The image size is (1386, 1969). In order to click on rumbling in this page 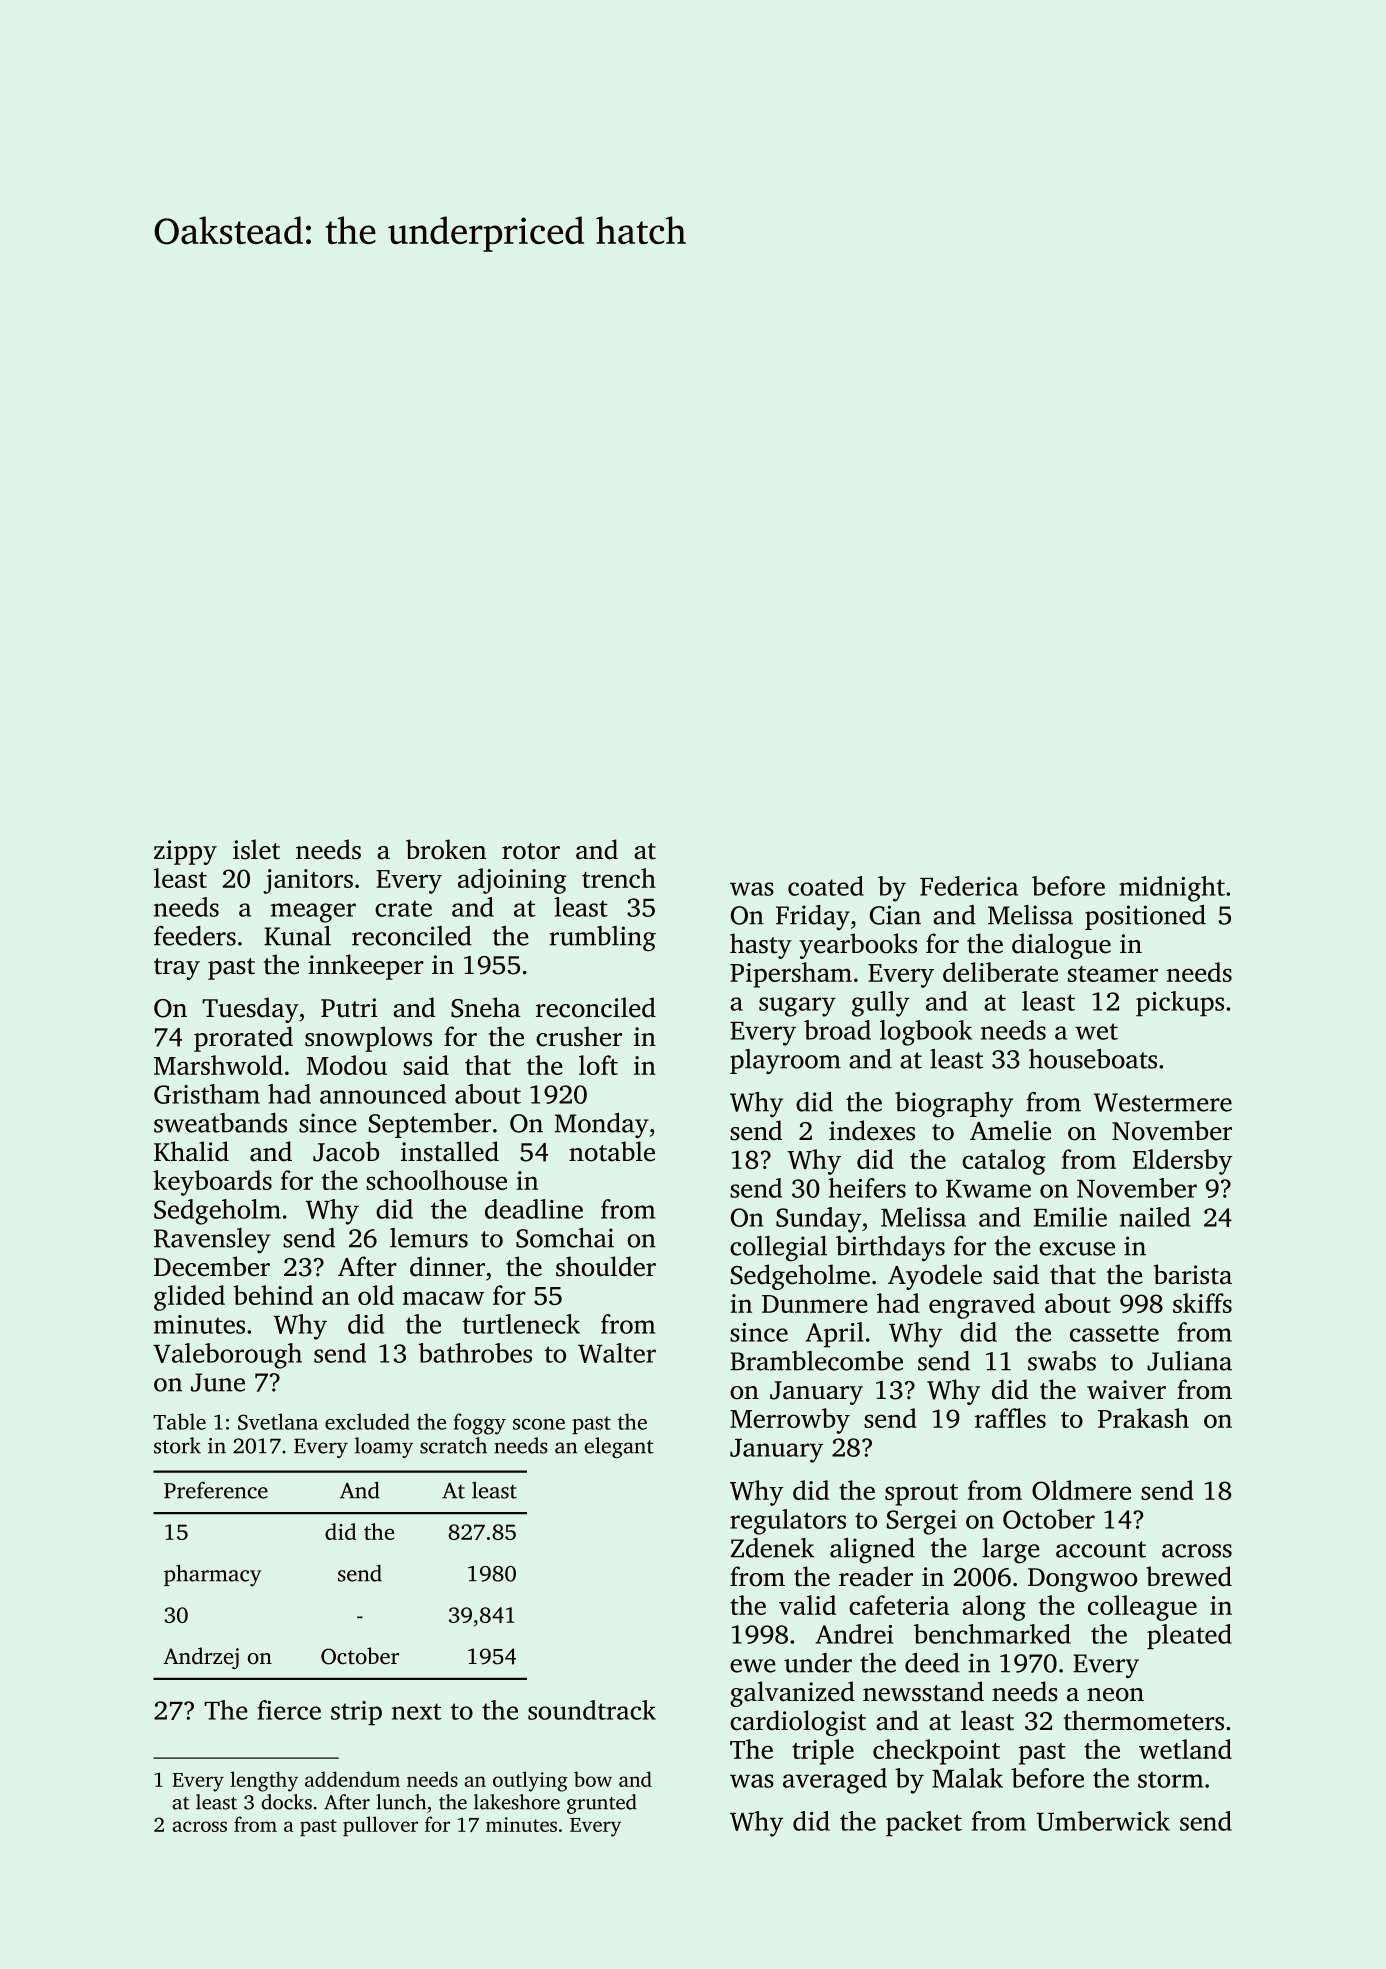, I will do `click(602, 939)`.
